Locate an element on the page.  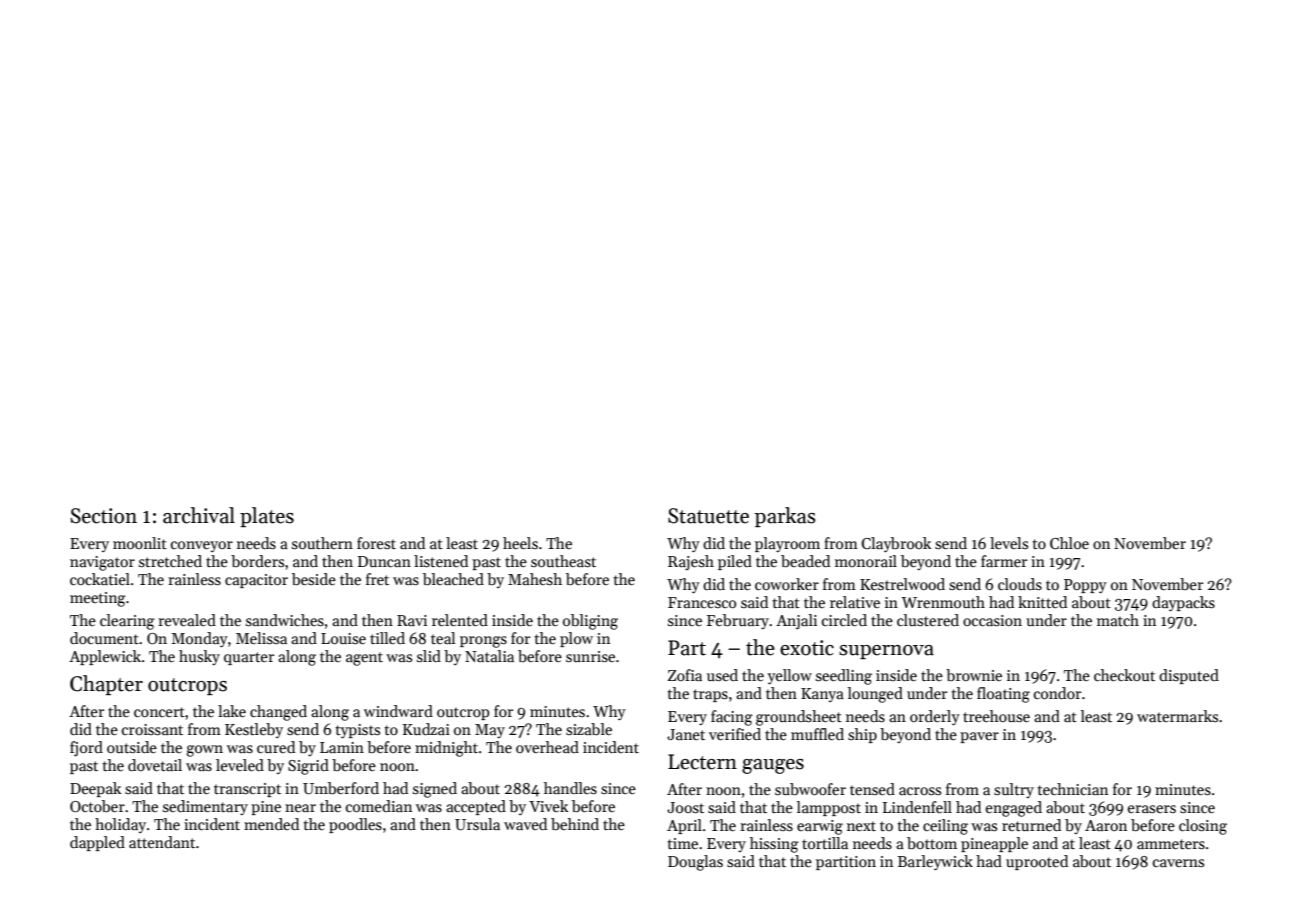
Statuette is located at coordinates (708, 516).
